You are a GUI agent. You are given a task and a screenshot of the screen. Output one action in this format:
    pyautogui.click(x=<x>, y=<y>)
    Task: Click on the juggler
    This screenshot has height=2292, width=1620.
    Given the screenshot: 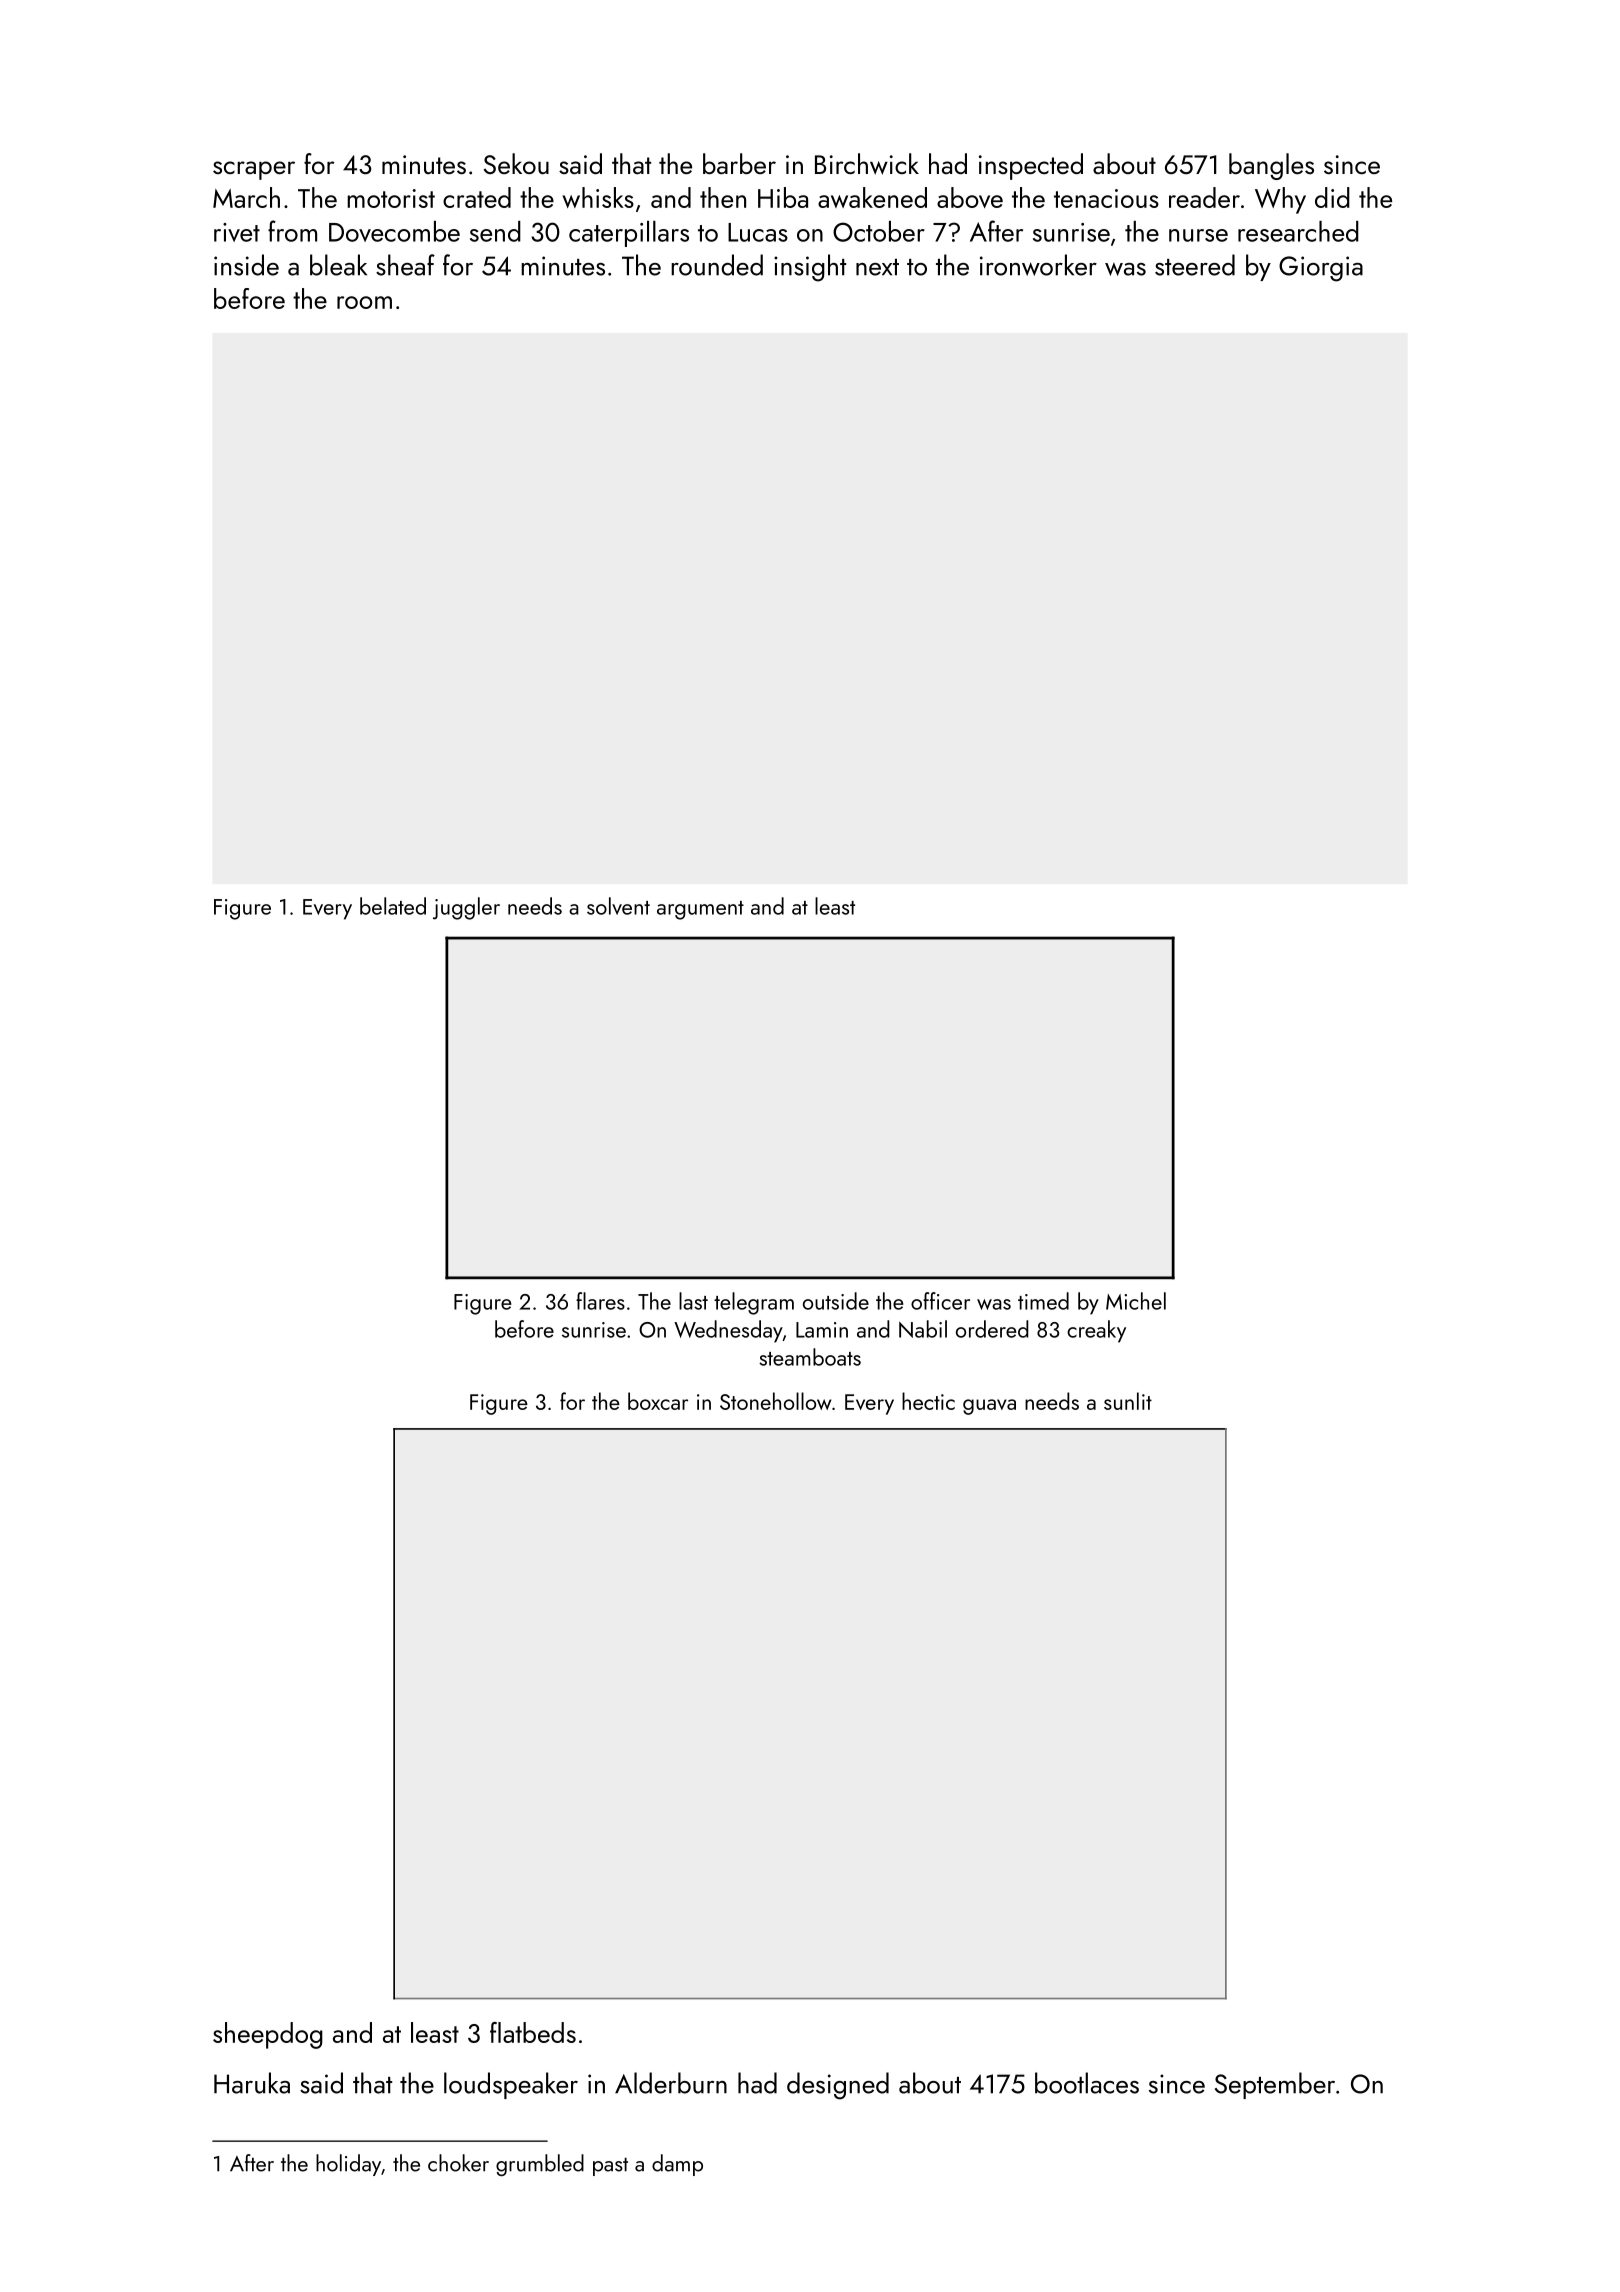 What is the action you would take?
    pyautogui.click(x=466, y=908)
